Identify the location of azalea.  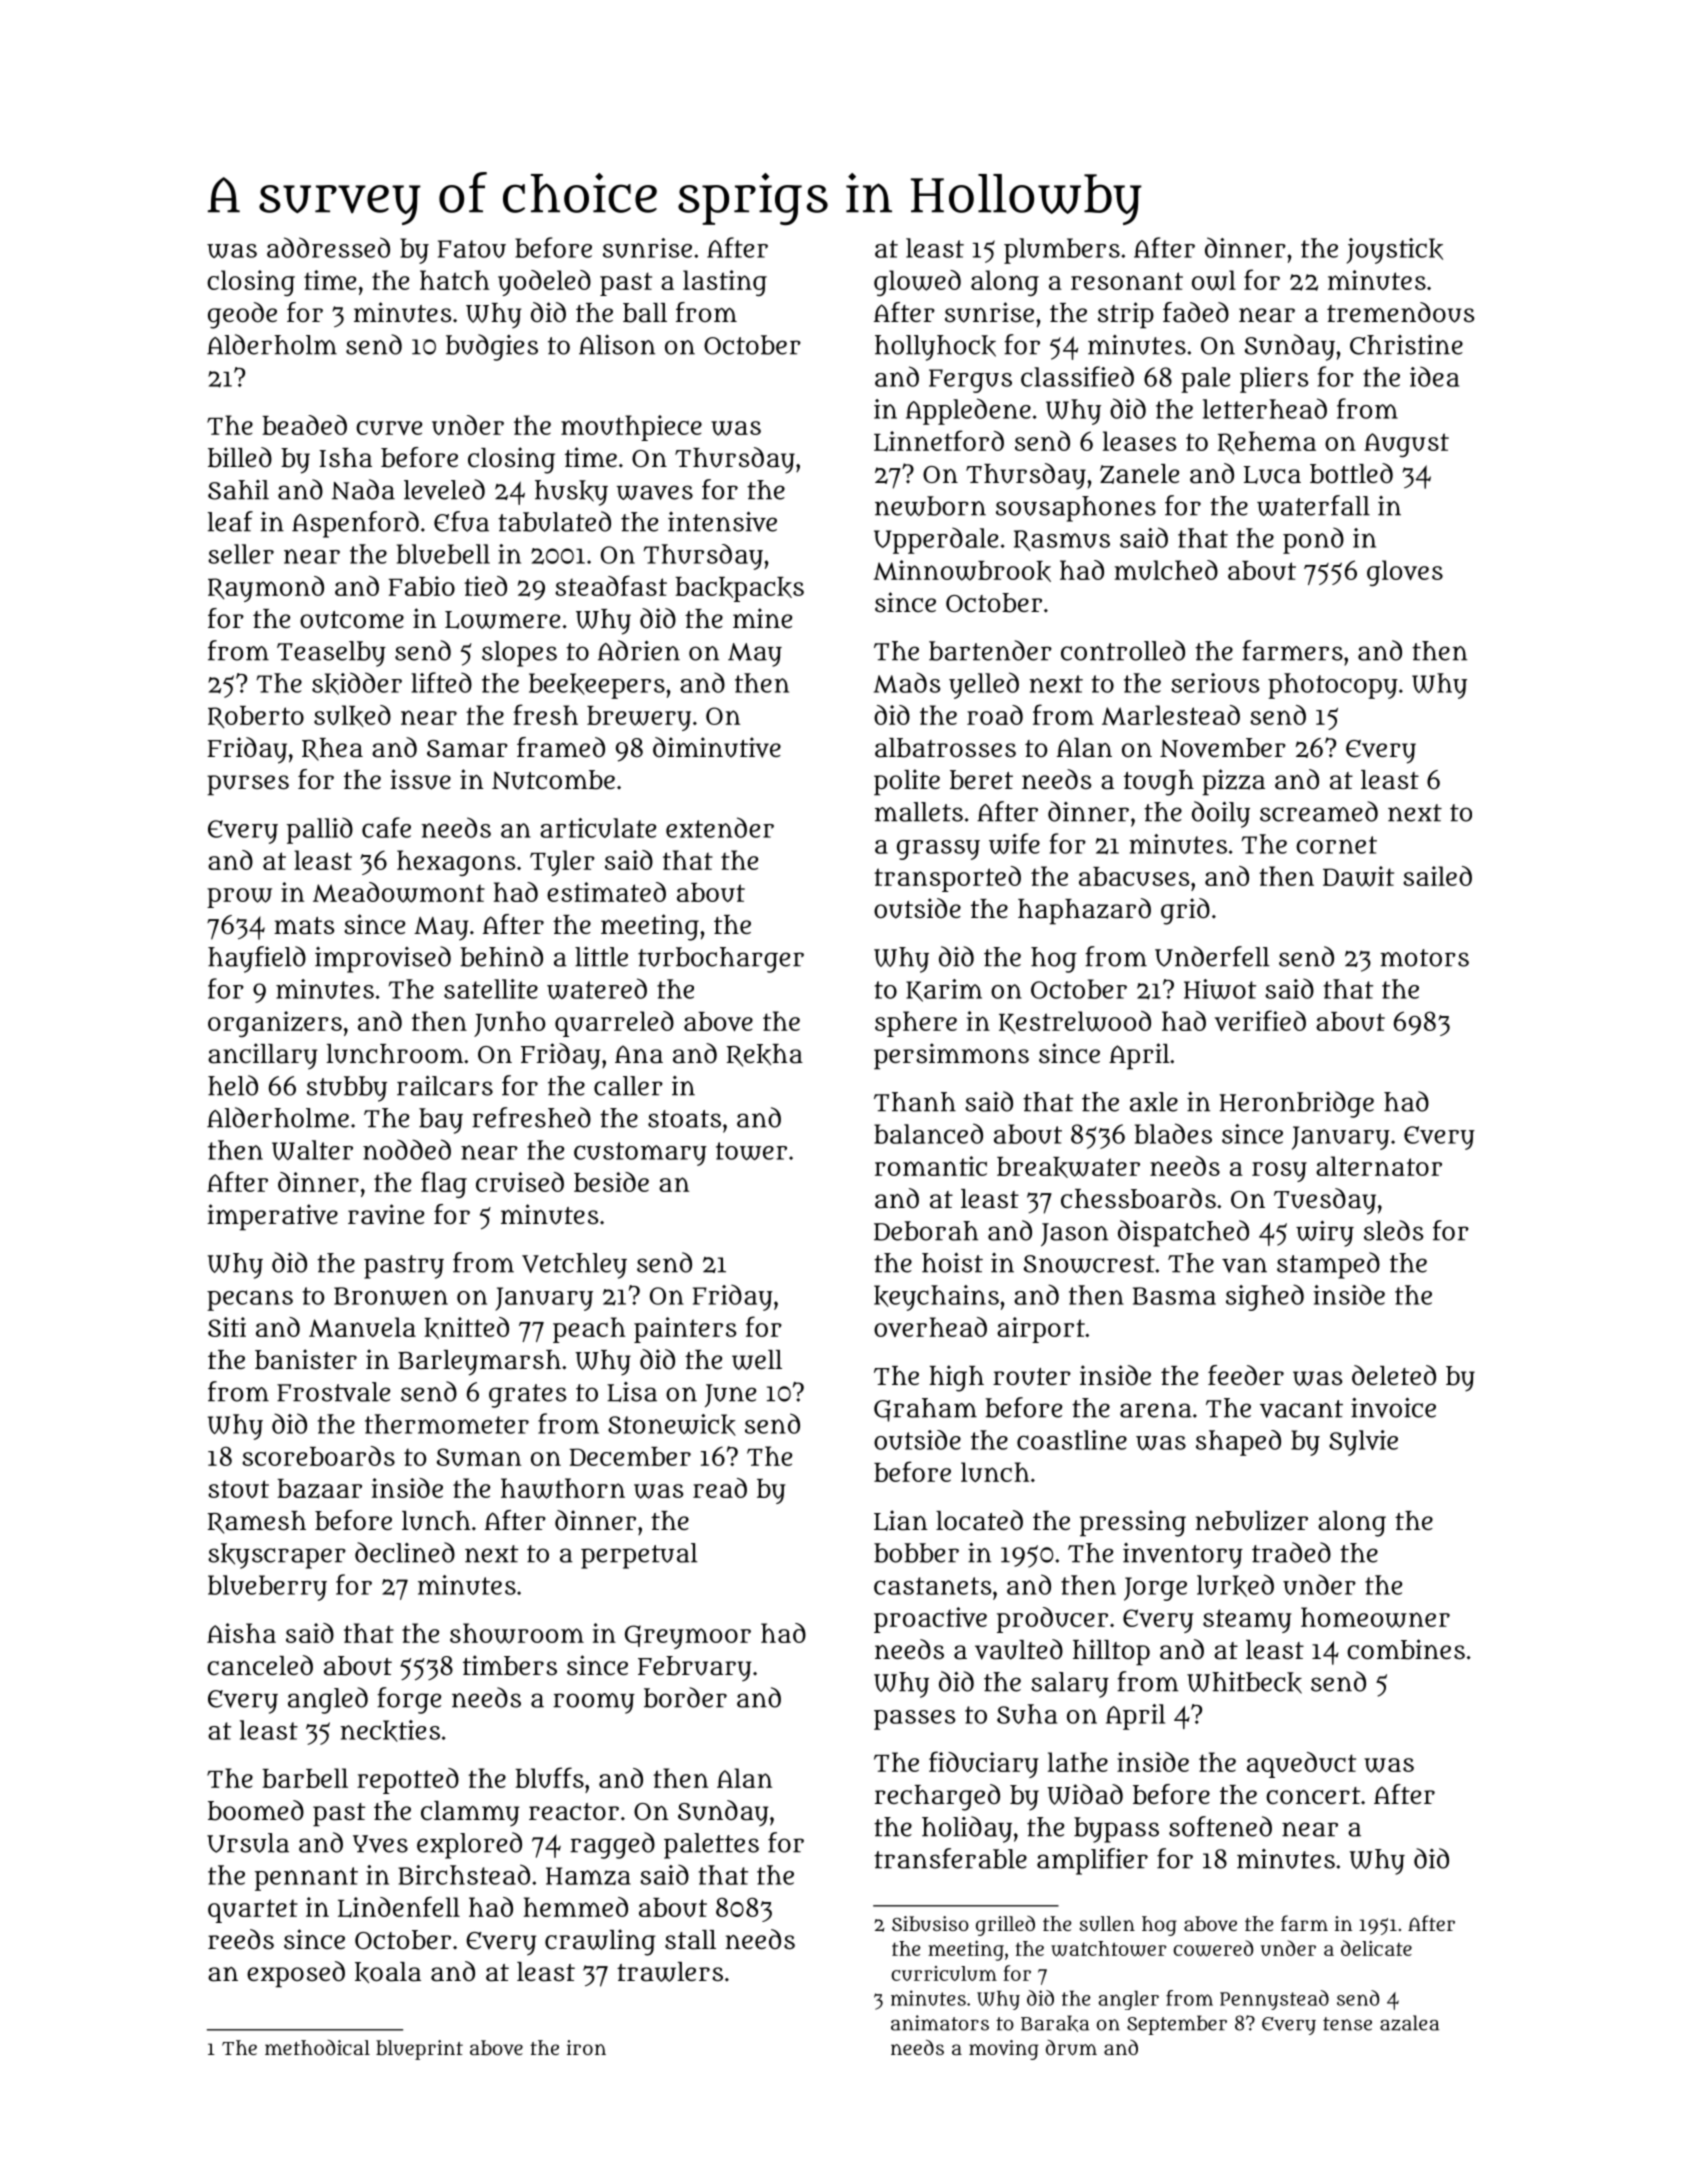
(1409, 2023).
